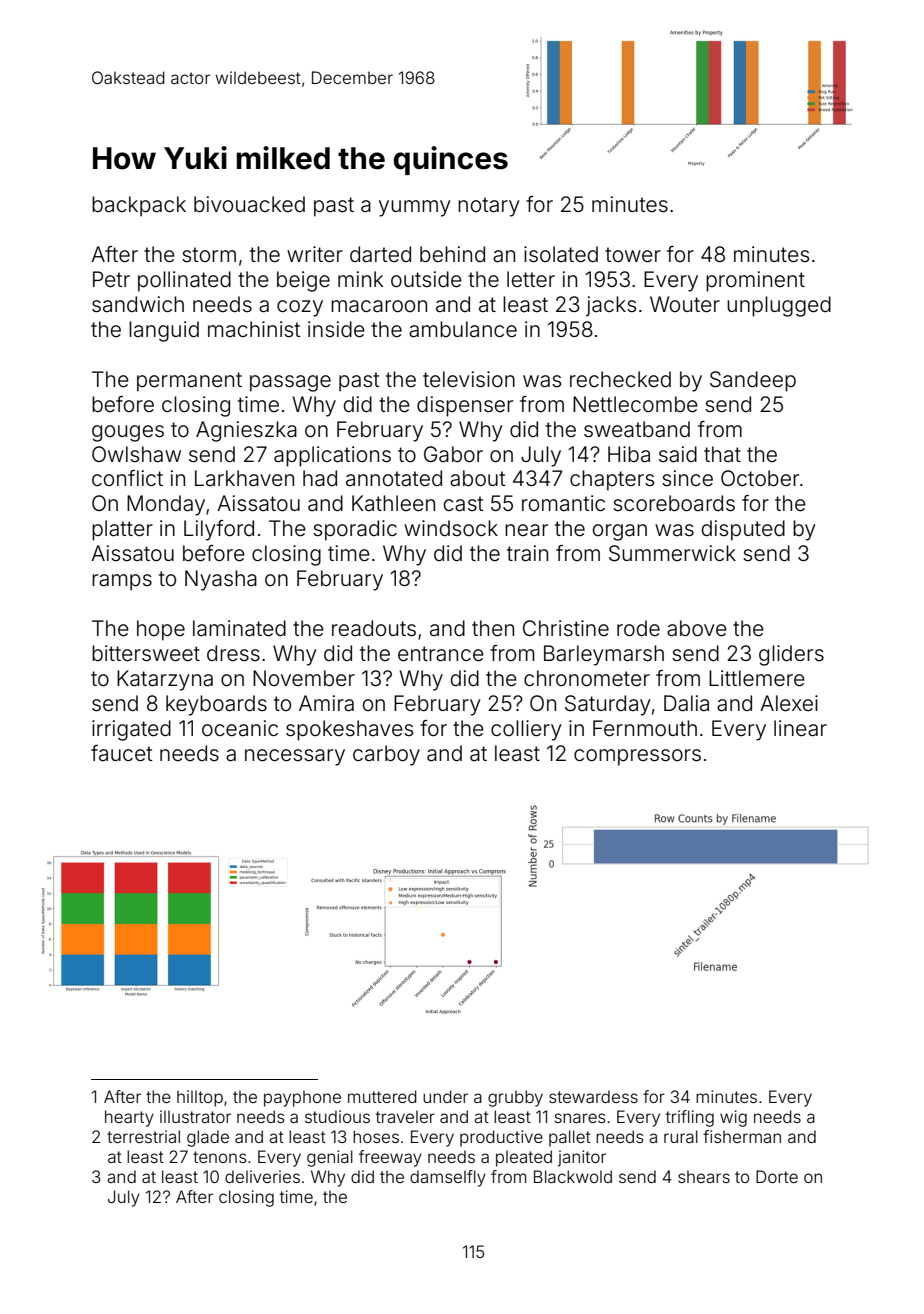 This page has width=924, height=1314. What do you see at coordinates (127, 478) in the page?
I see `conflict` at bounding box center [127, 478].
